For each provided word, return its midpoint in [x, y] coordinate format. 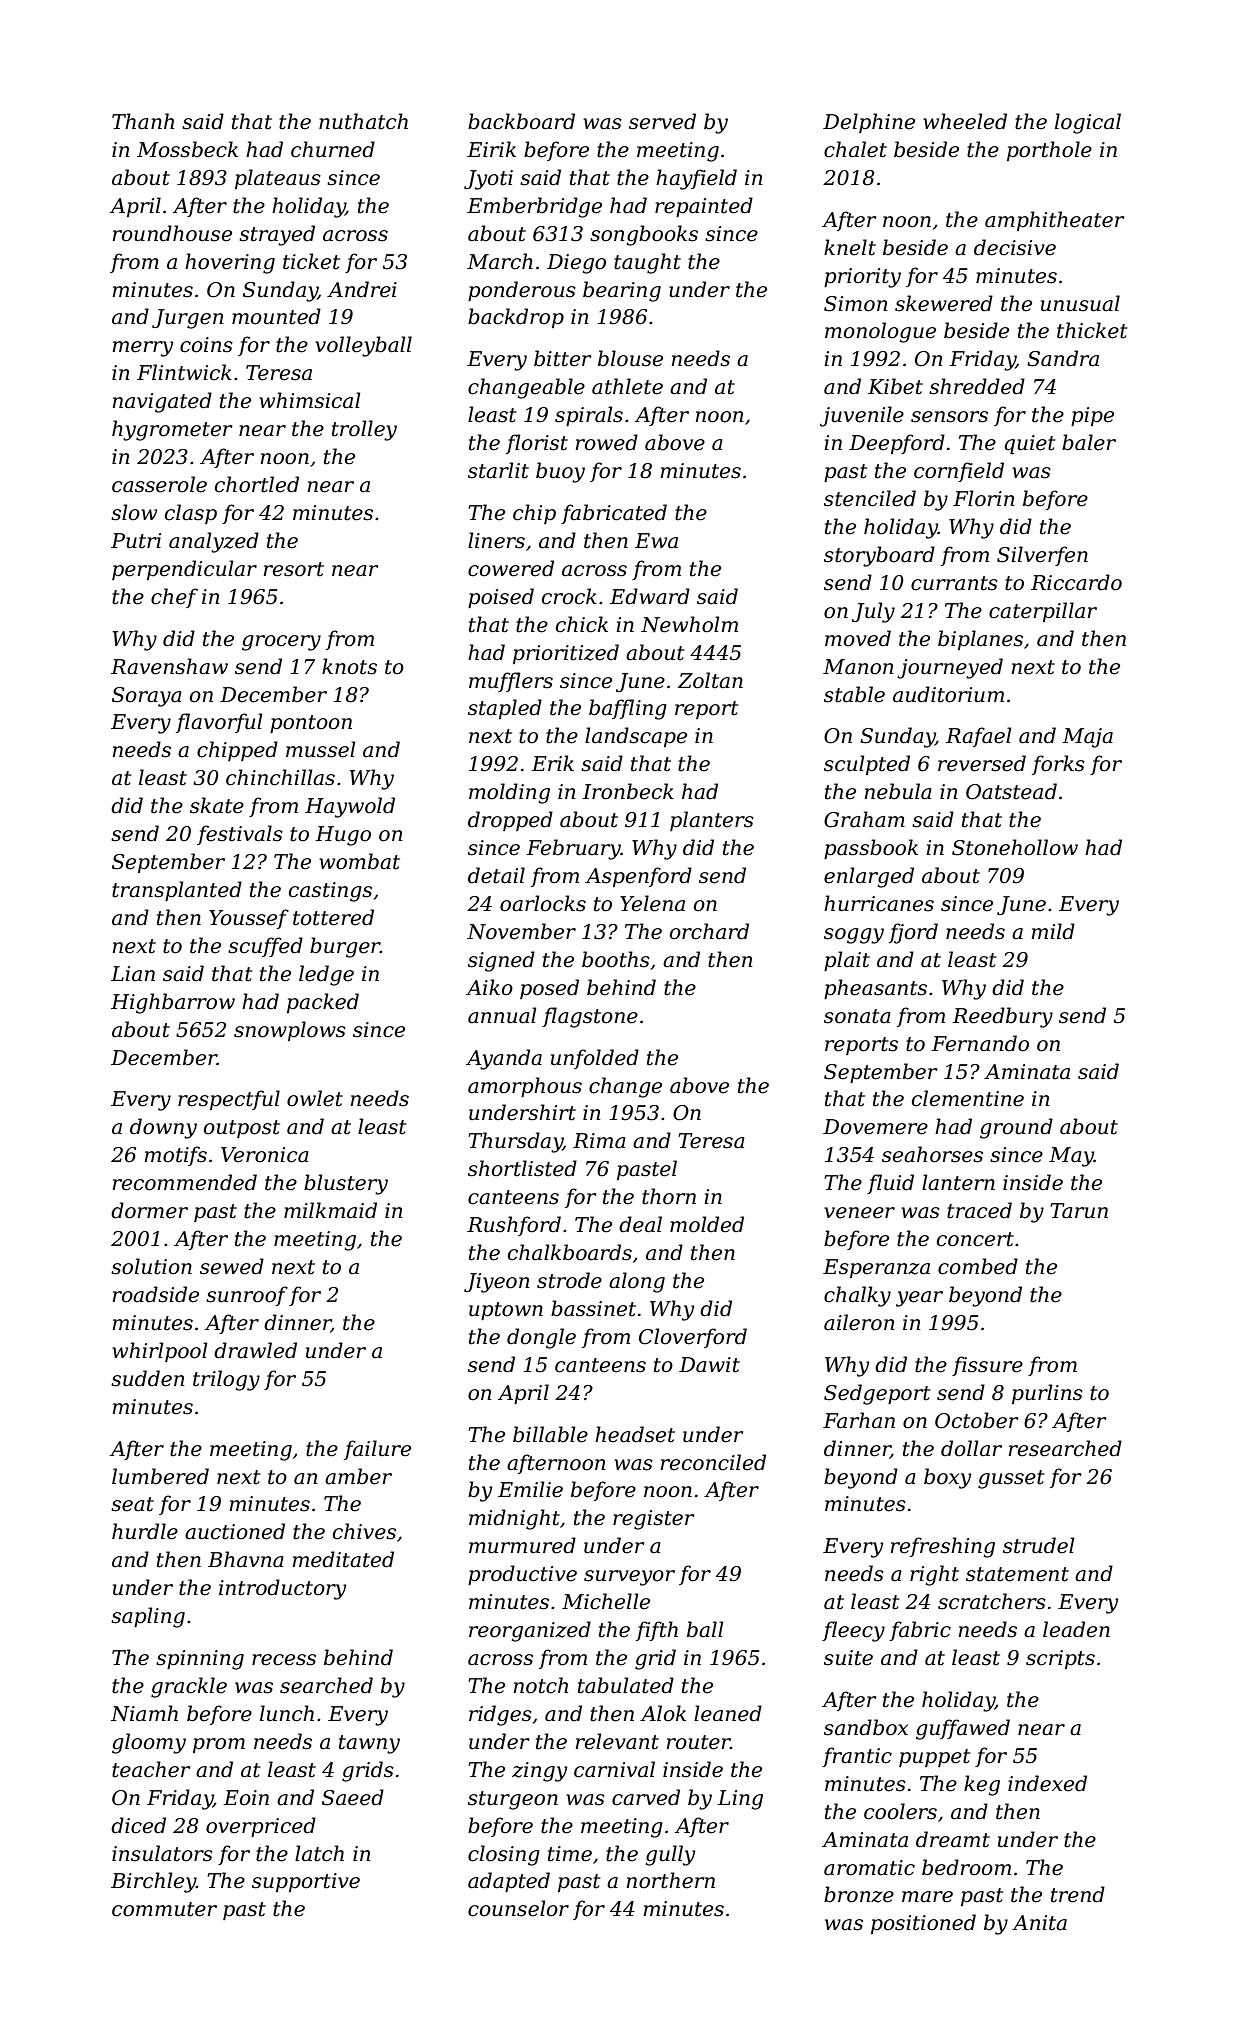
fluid [890, 1184]
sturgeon [513, 1800]
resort [294, 569]
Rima [599, 1141]
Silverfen [1042, 556]
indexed [1047, 1783]
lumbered [160, 1476]
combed [978, 1266]
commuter [164, 1909]
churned [333, 149]
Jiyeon [497, 1283]
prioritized [566, 654]
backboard [521, 121]
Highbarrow [173, 1003]
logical [1088, 123]
